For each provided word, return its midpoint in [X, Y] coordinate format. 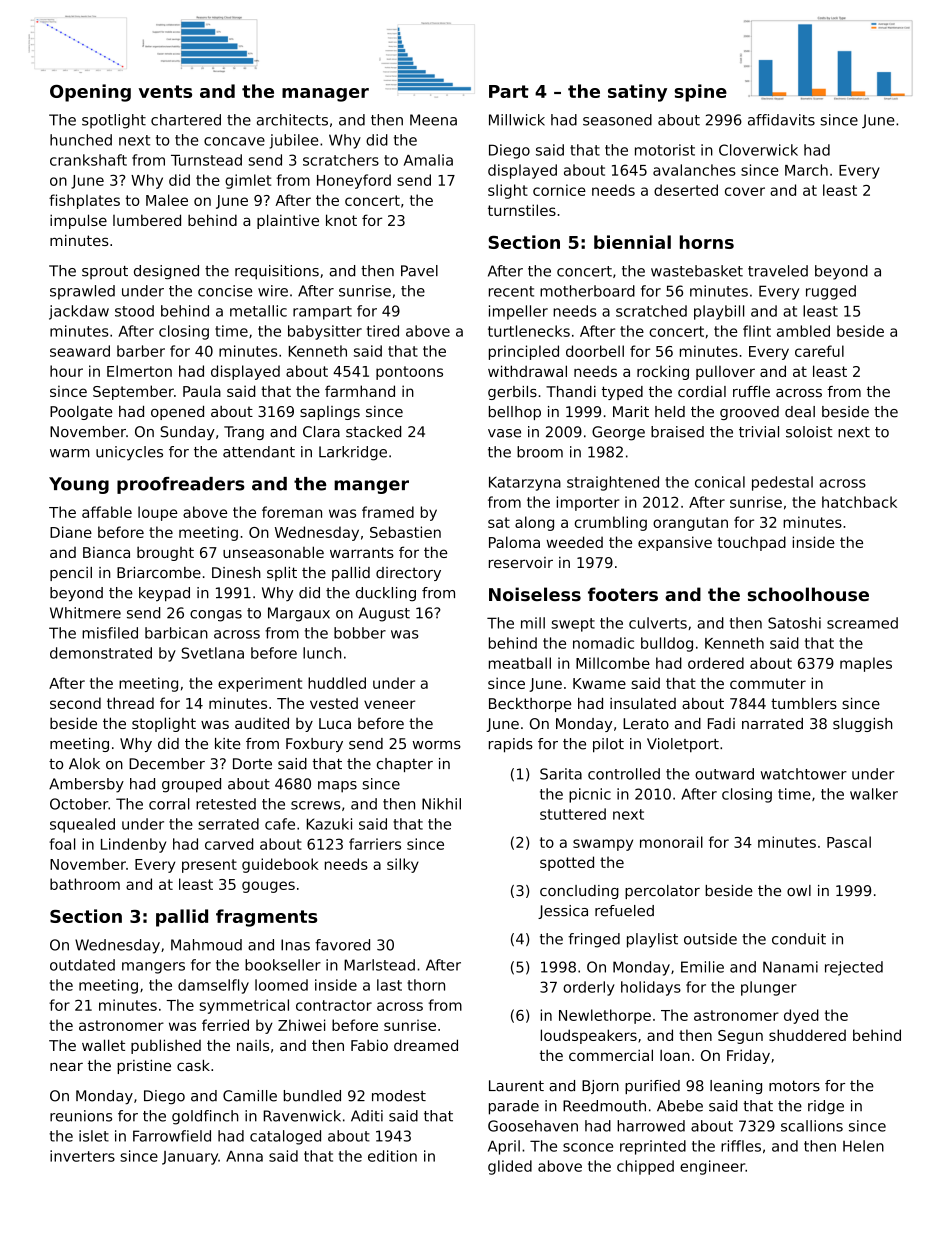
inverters [82, 1156]
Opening [90, 93]
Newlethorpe [605, 1016]
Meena [433, 120]
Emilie [702, 967]
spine [701, 93]
